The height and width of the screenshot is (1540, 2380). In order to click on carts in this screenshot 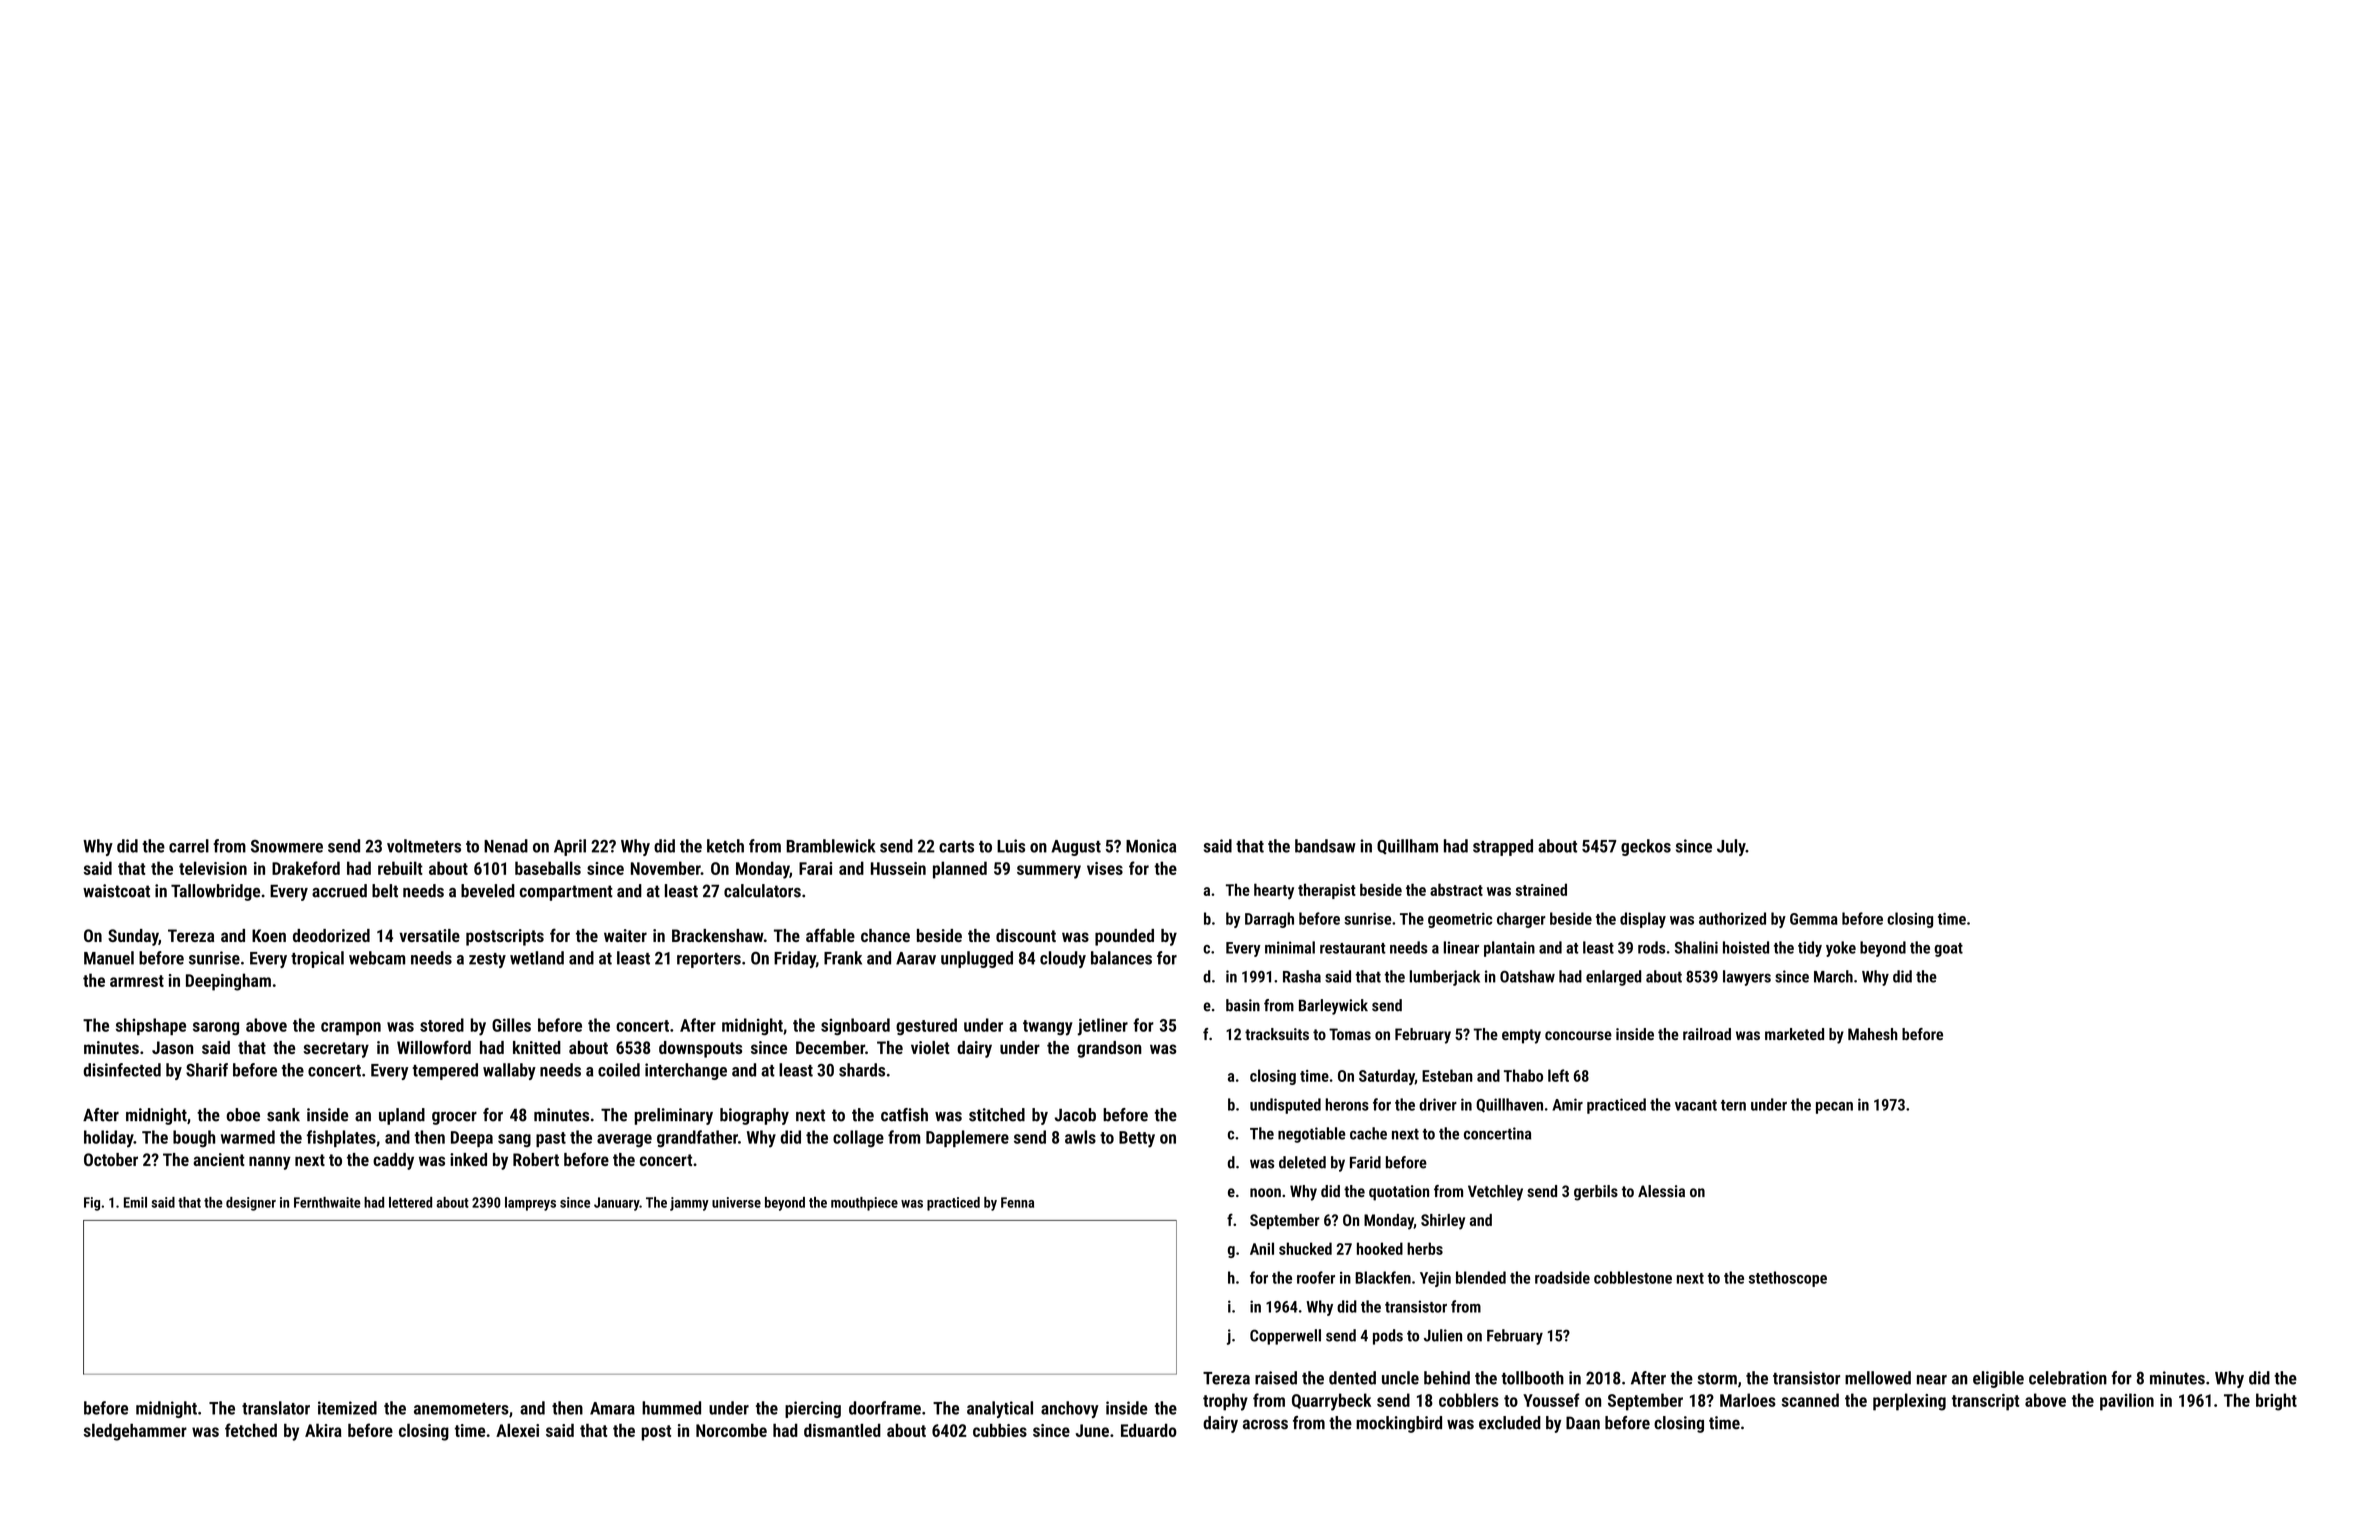, I will do `click(956, 847)`.
